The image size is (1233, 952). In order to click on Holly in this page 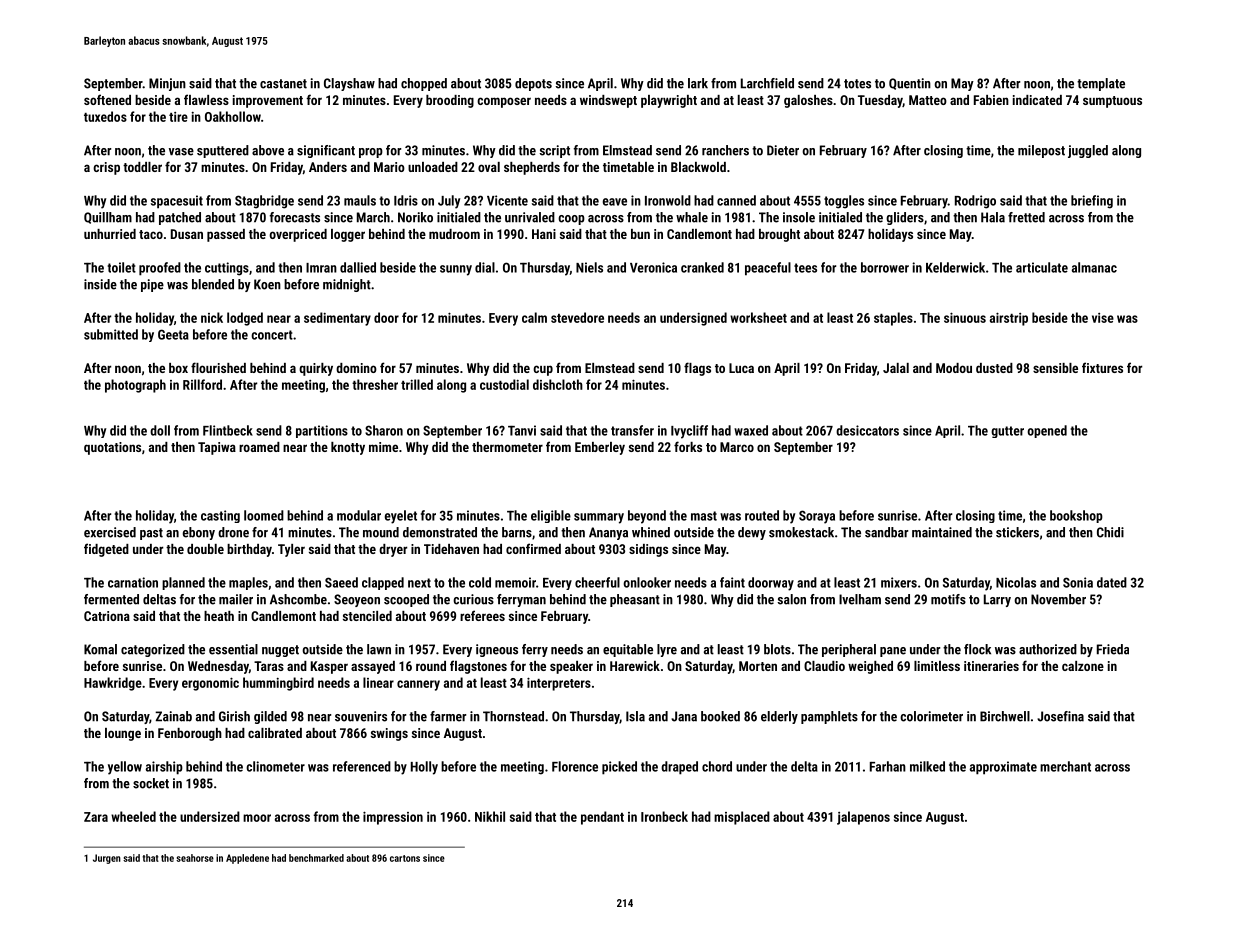, I will do `click(424, 768)`.
